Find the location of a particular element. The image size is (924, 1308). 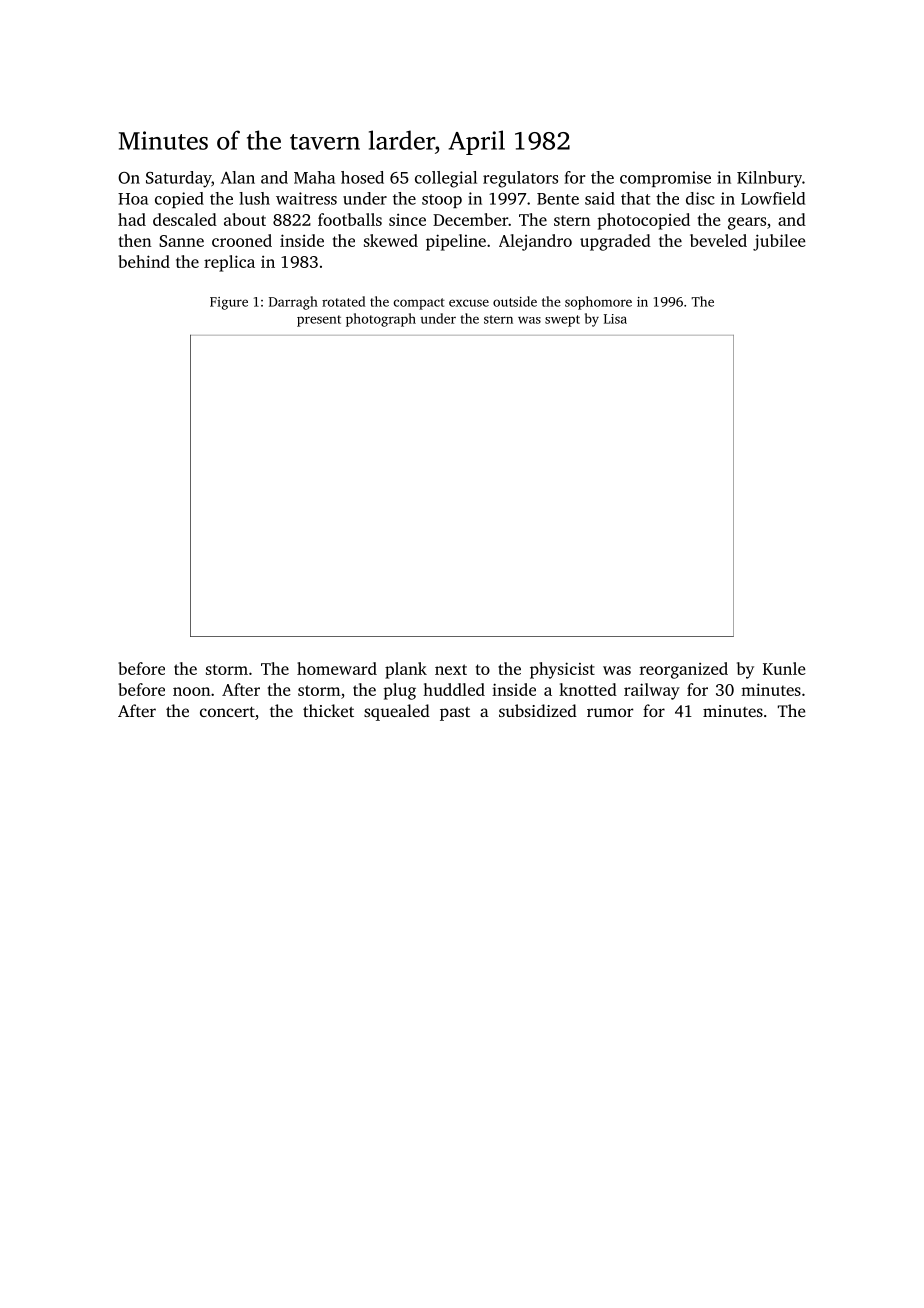

rumor is located at coordinates (610, 712).
